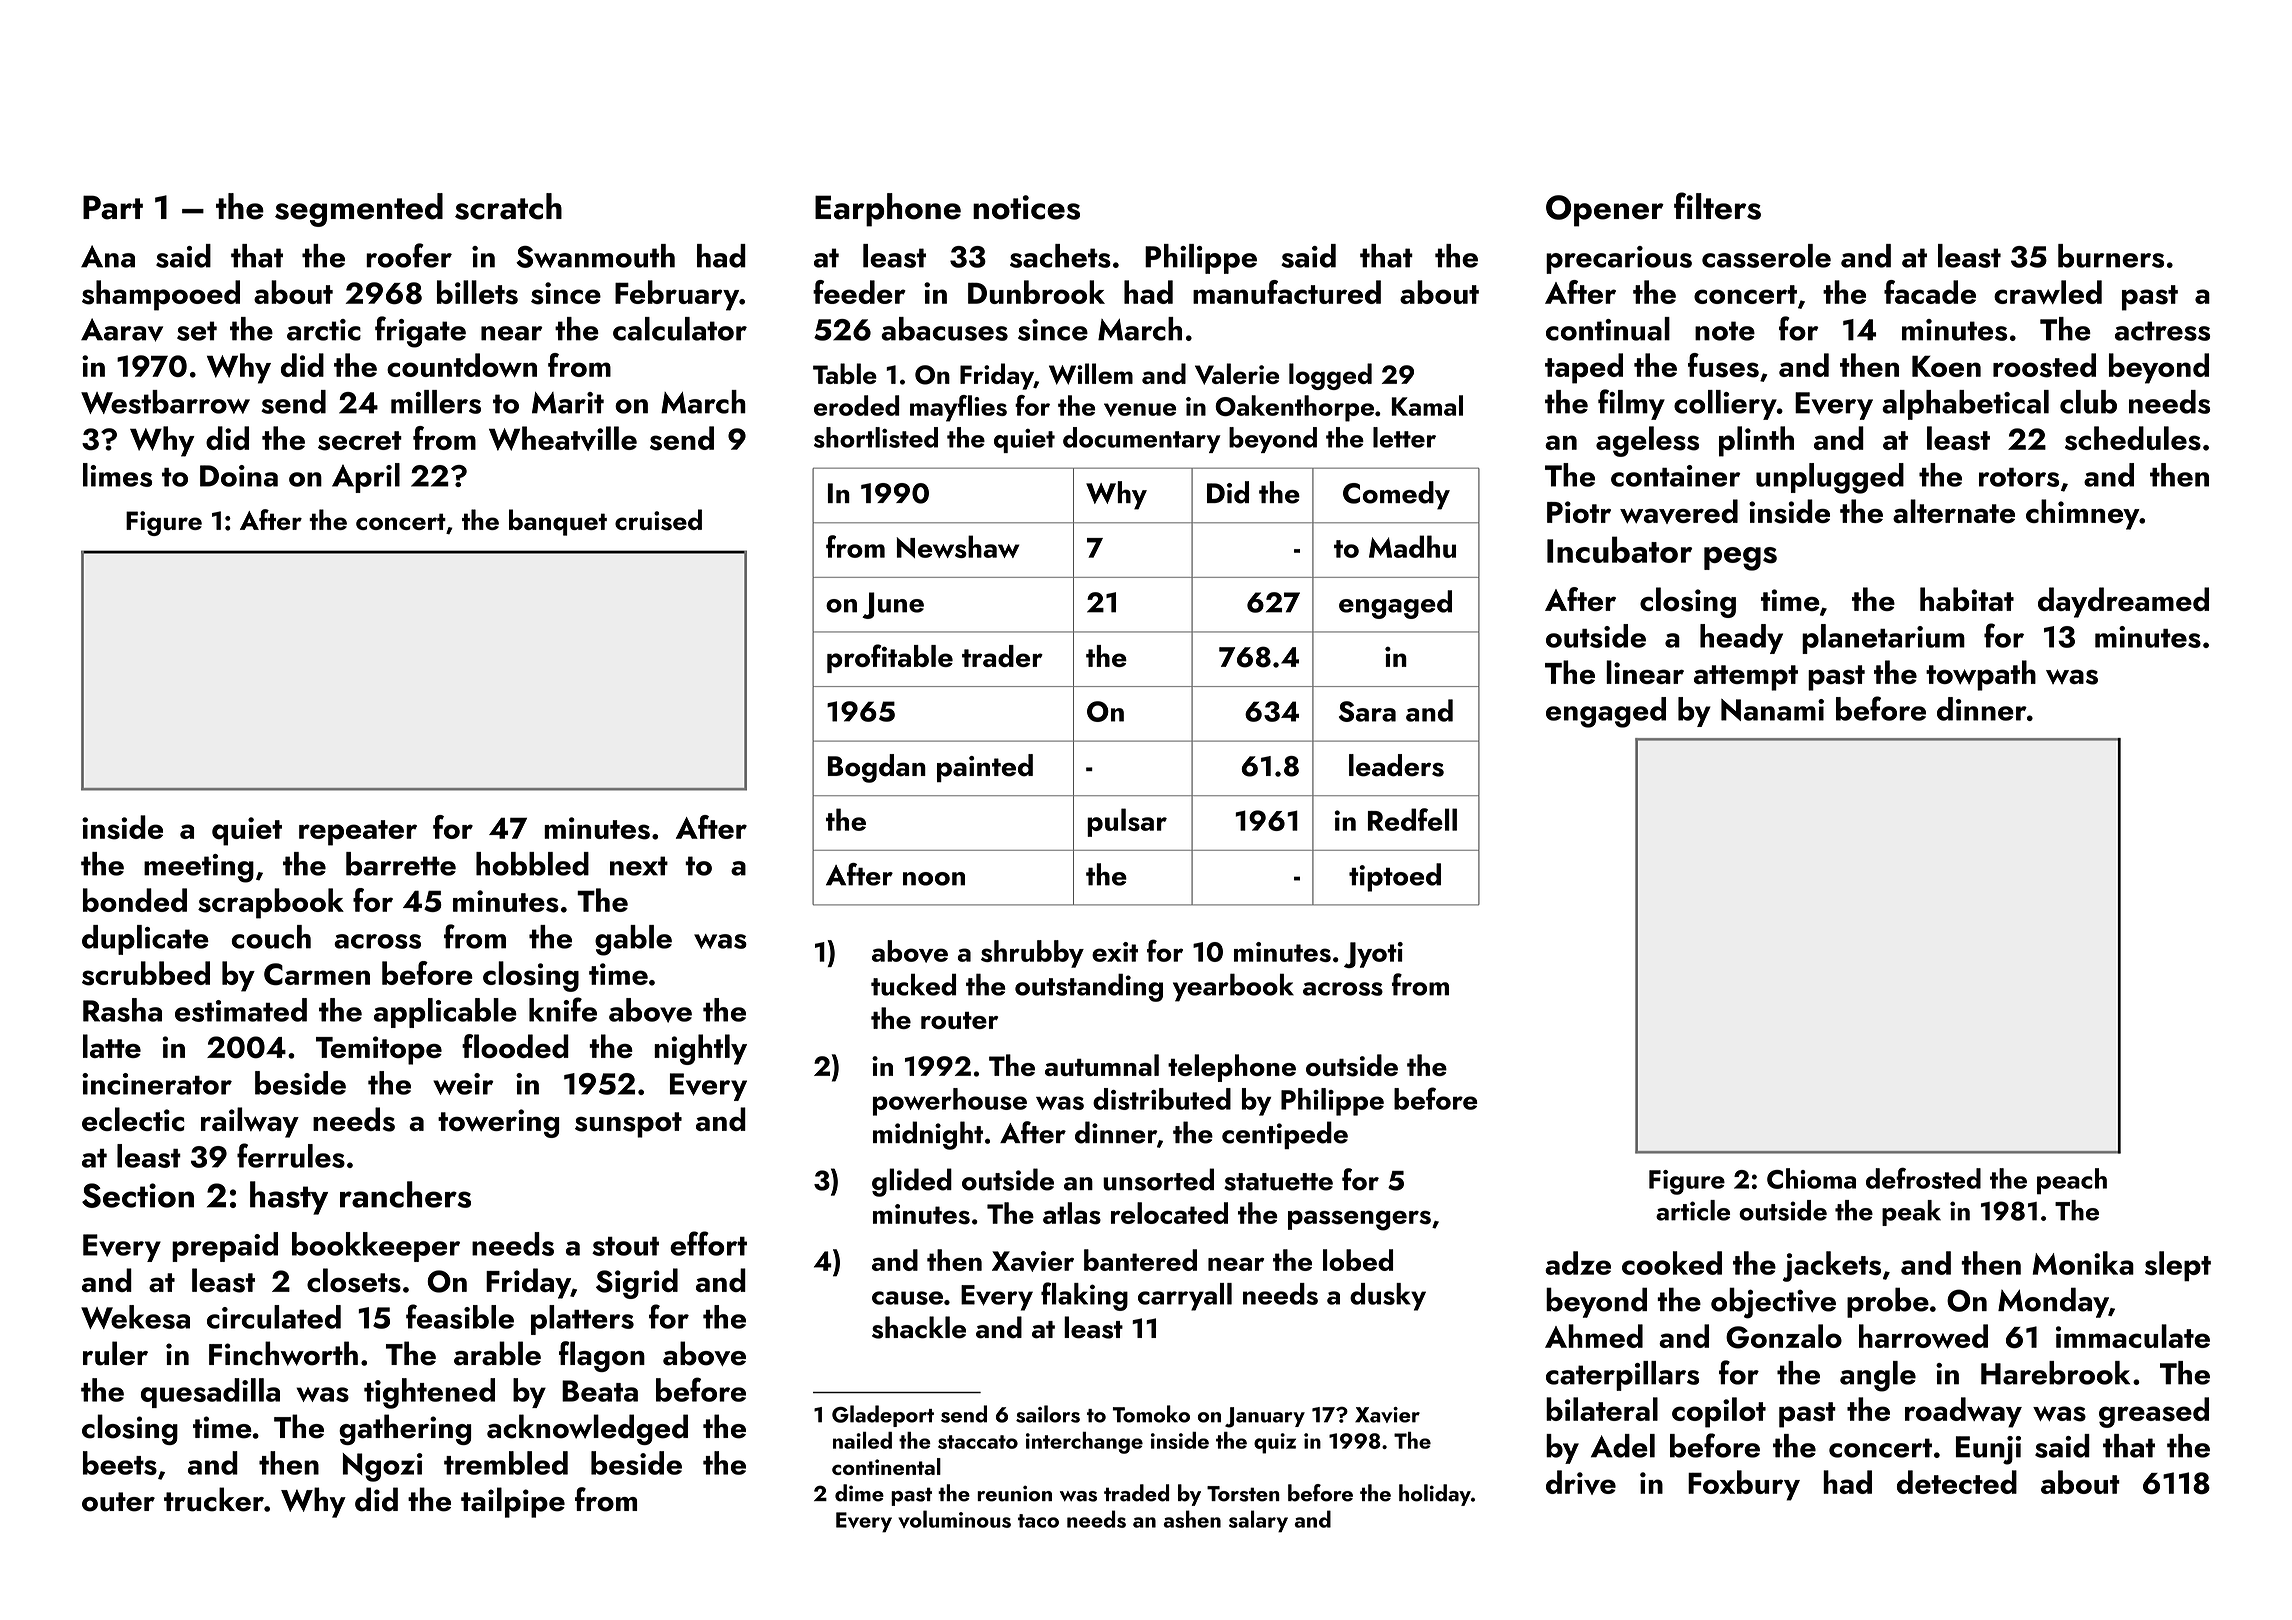 This screenshot has height=1620, width=2292. What do you see at coordinates (2048, 292) in the screenshot?
I see `crawled` at bounding box center [2048, 292].
